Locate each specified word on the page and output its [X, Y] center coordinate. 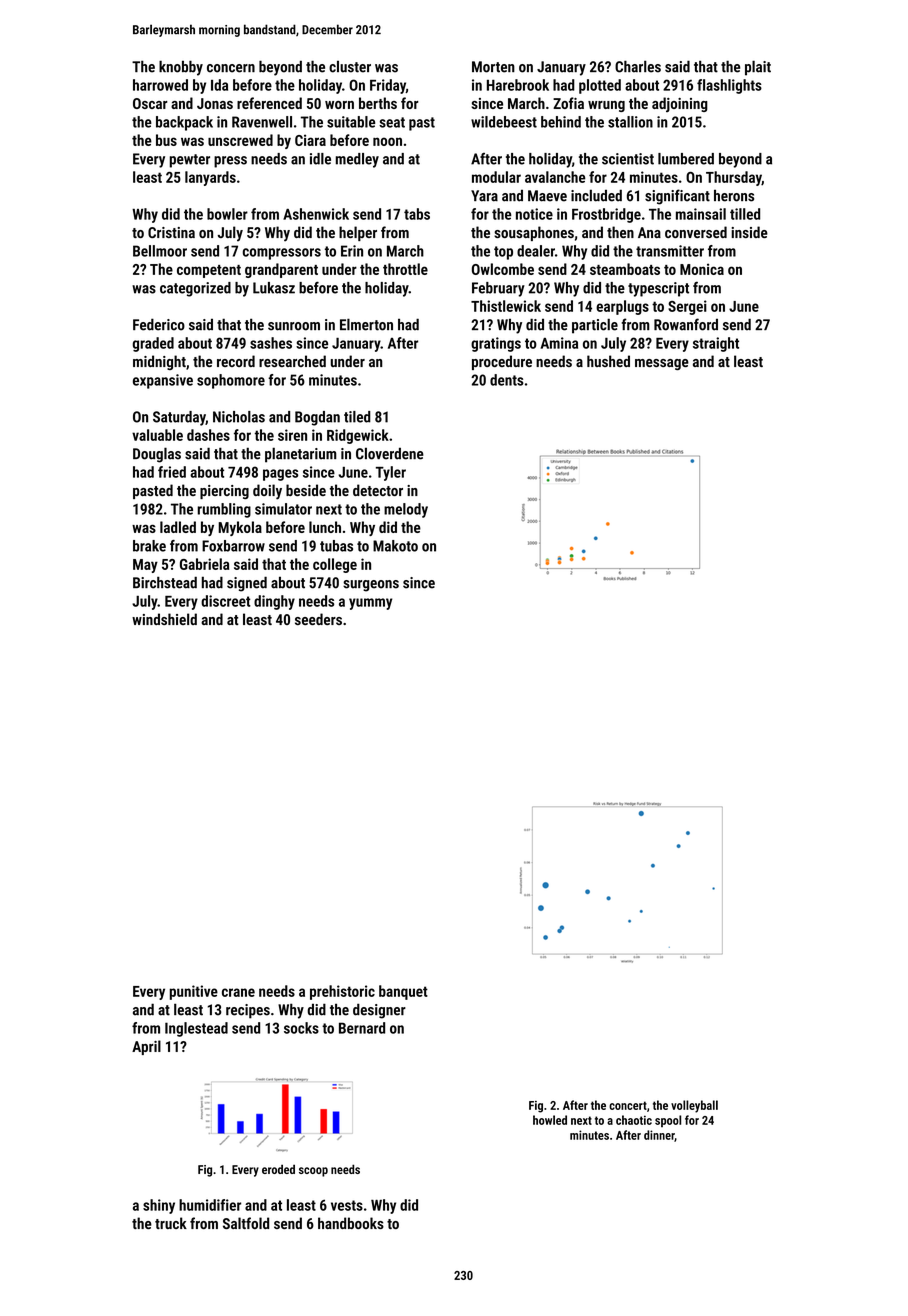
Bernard [362, 1028]
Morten [493, 67]
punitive [194, 992]
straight [716, 344]
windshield [164, 619]
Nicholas [239, 417]
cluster [350, 67]
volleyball [694, 1106]
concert [628, 1105]
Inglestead [196, 1029]
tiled [357, 417]
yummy [370, 604]
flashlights [729, 86]
